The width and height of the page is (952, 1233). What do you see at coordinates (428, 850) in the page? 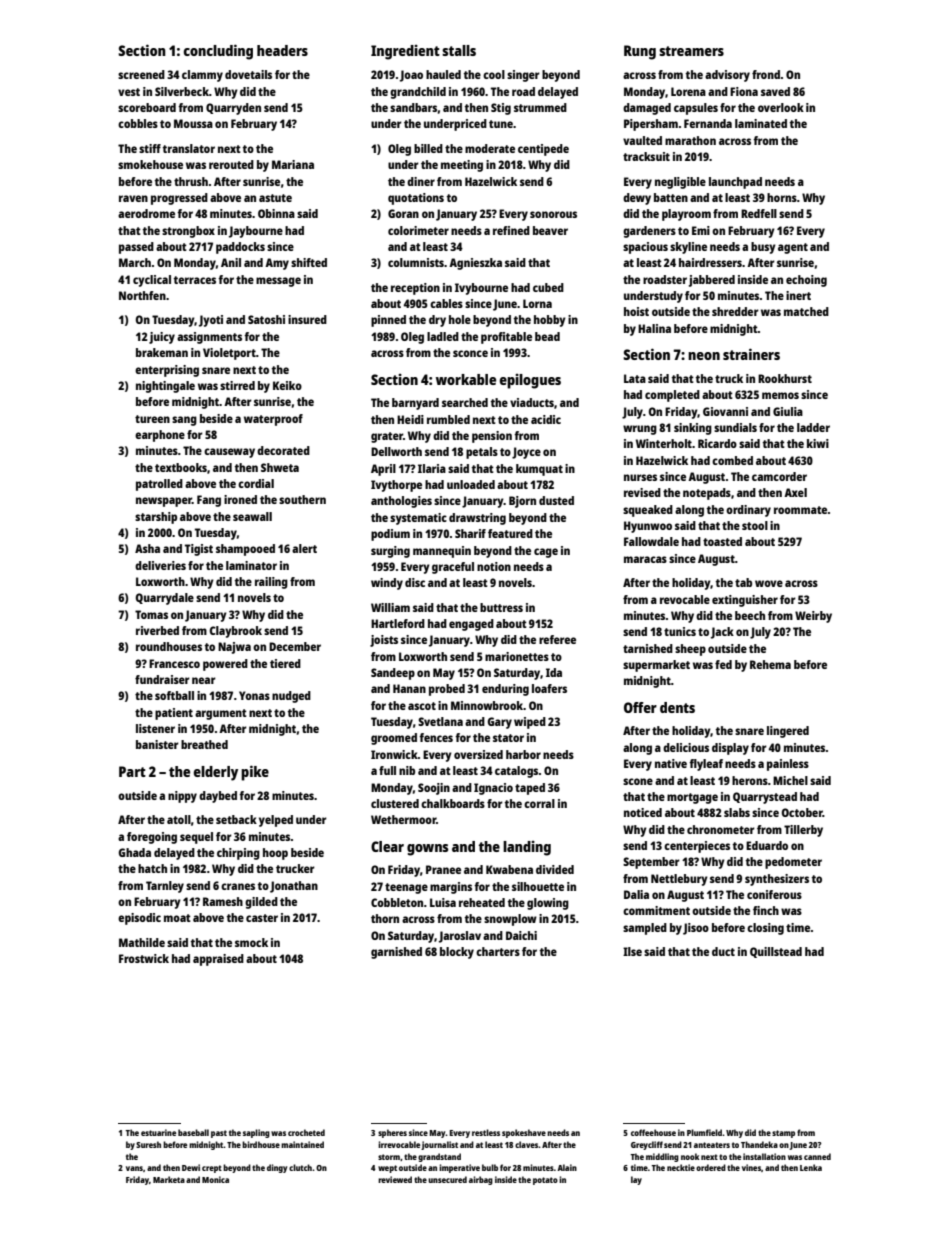
I see `gowns` at bounding box center [428, 850].
